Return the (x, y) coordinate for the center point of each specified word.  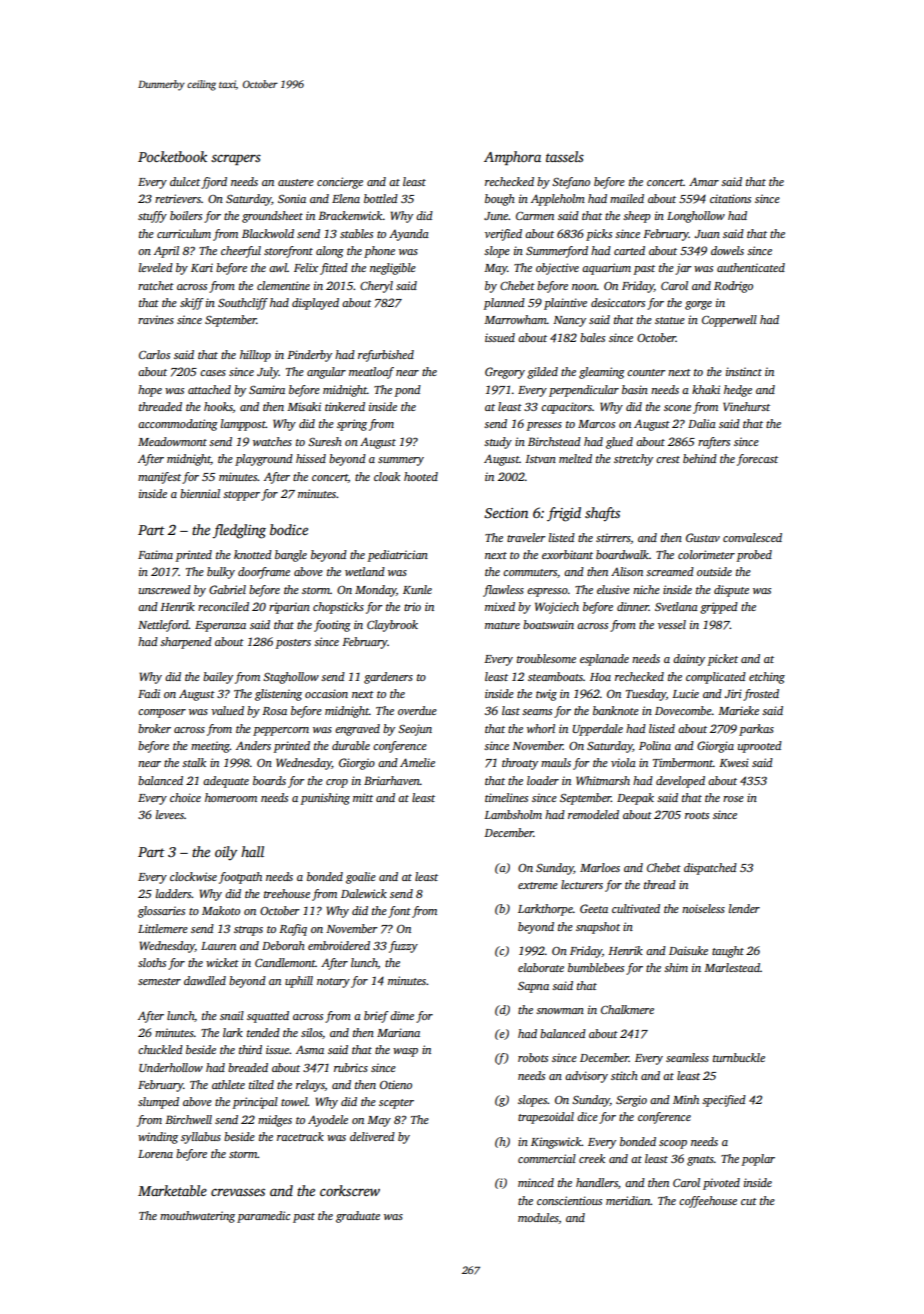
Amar (704, 181)
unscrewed (165, 589)
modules (538, 1218)
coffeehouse (708, 1202)
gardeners (388, 678)
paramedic (263, 1217)
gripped (719, 608)
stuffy (152, 217)
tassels (565, 156)
